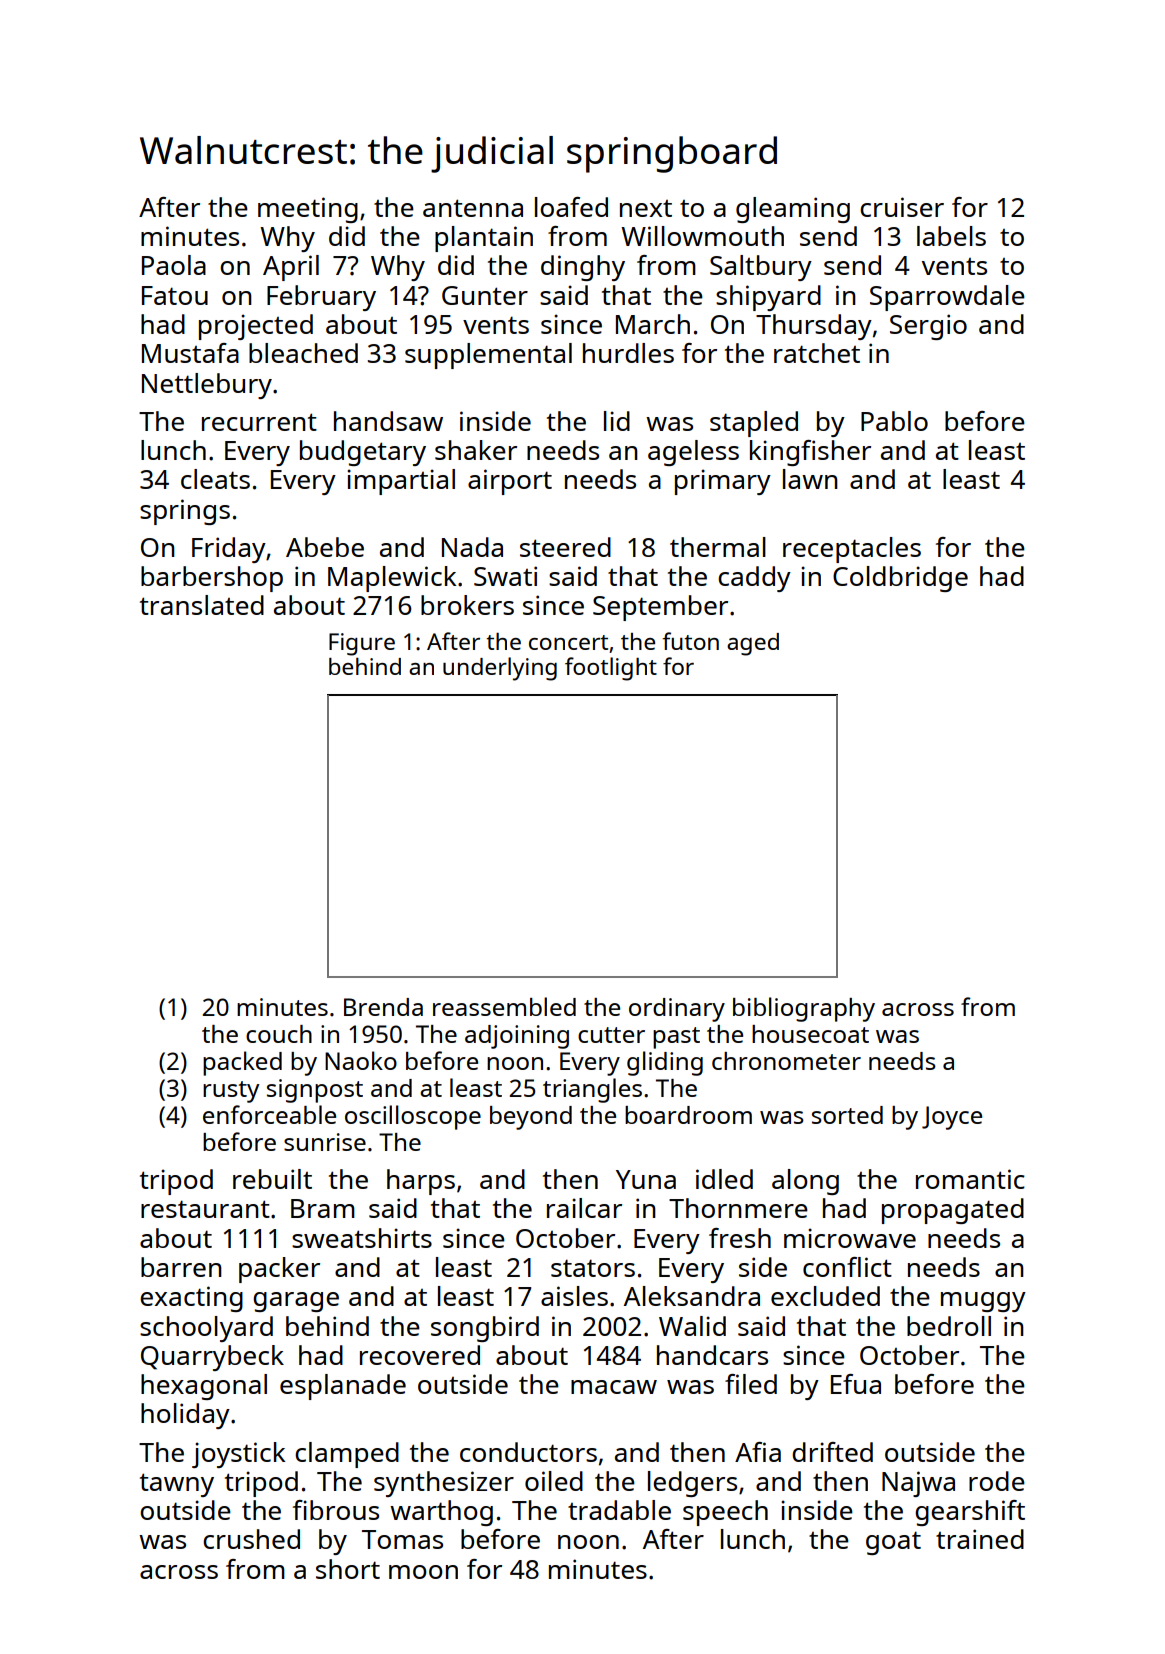 The width and height of the screenshot is (1165, 1654). What do you see at coordinates (308, 210) in the screenshot?
I see `meeting` at bounding box center [308, 210].
